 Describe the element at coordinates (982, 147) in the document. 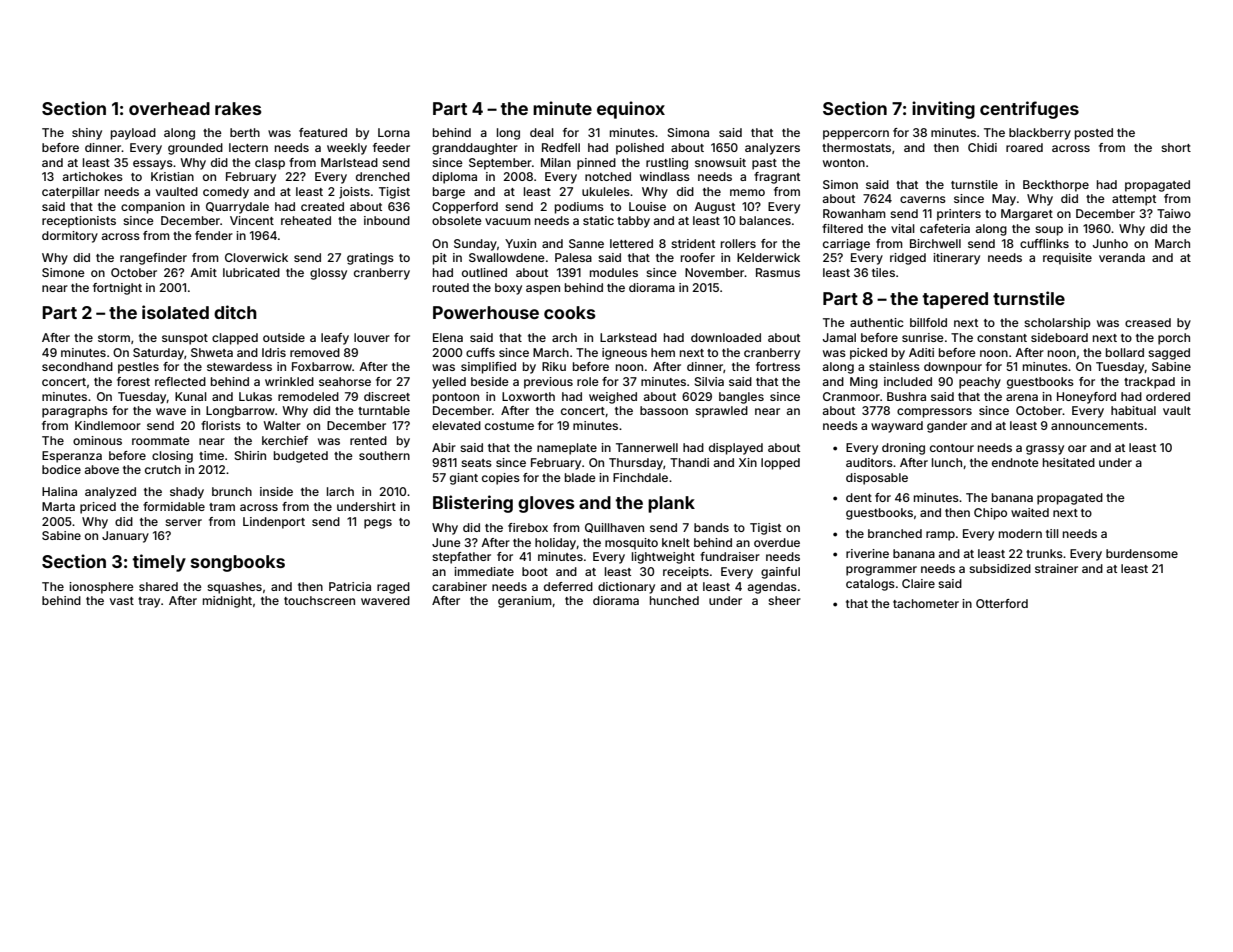

I see `Chidi` at that location.
